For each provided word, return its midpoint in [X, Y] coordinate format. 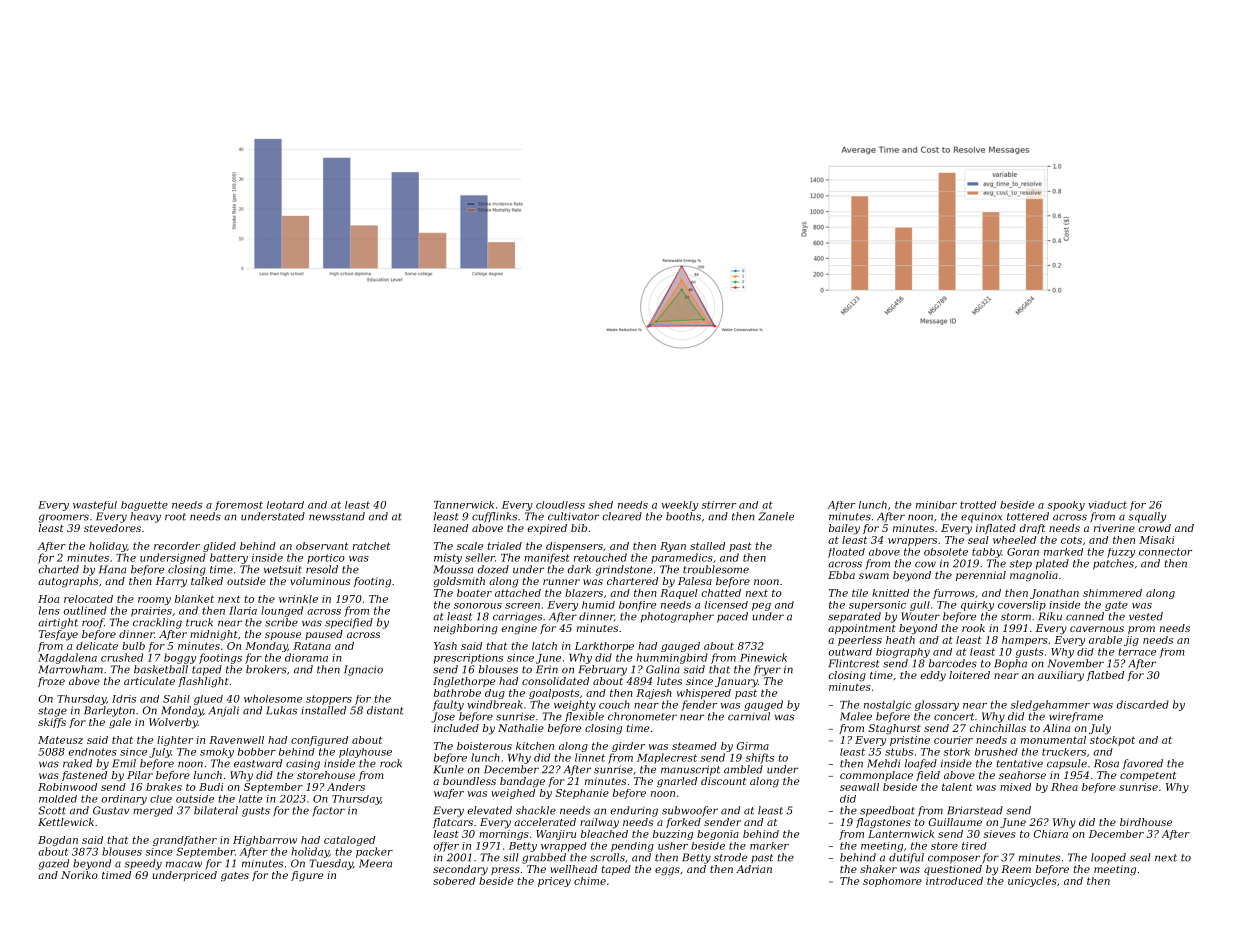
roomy [154, 601]
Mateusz [60, 740]
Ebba [841, 575]
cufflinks [494, 517]
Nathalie [521, 728]
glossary [937, 705]
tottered [1028, 516]
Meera [375, 863]
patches [1113, 564]
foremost [239, 506]
